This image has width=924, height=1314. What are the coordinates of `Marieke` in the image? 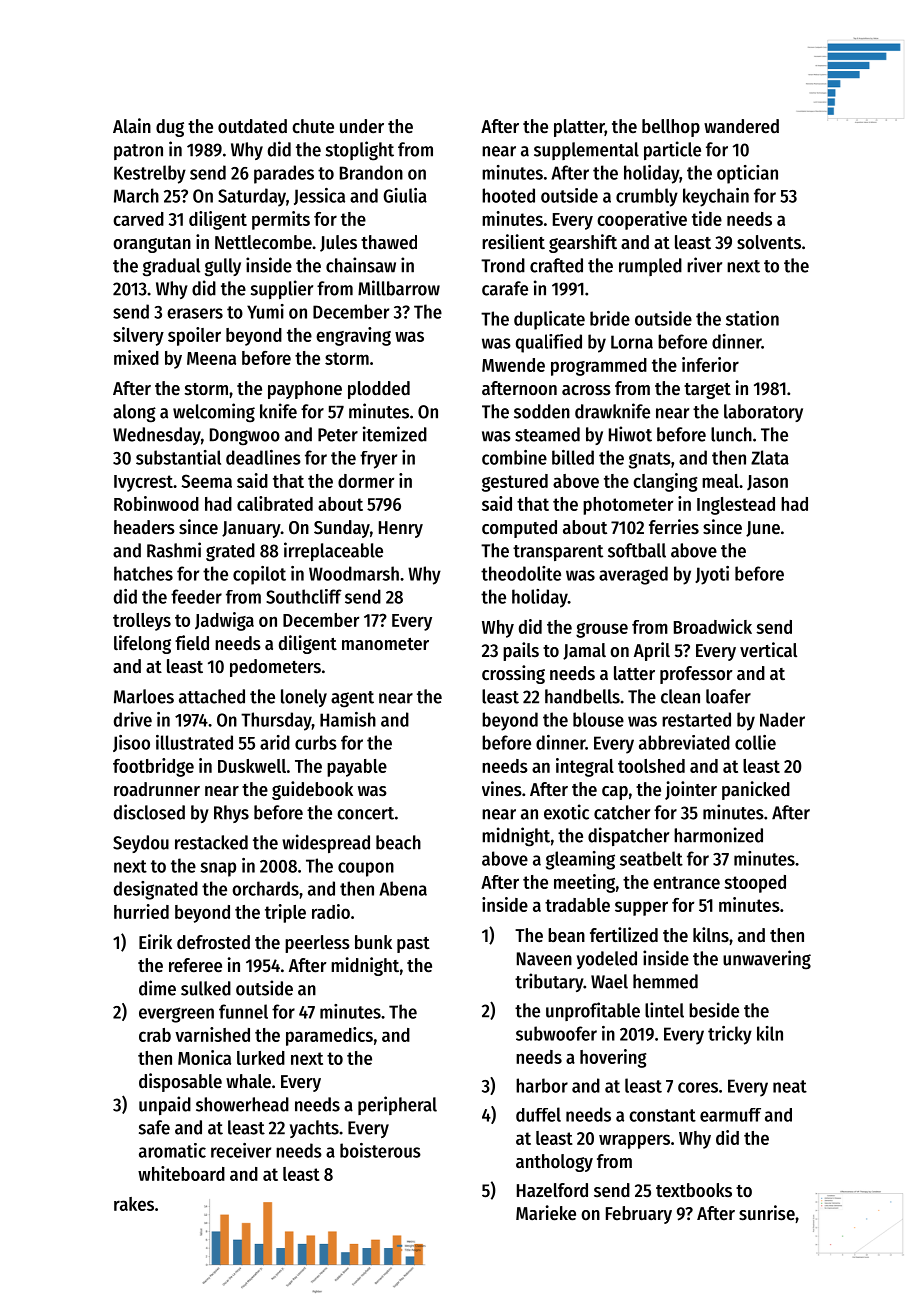 It's located at (546, 1213).
